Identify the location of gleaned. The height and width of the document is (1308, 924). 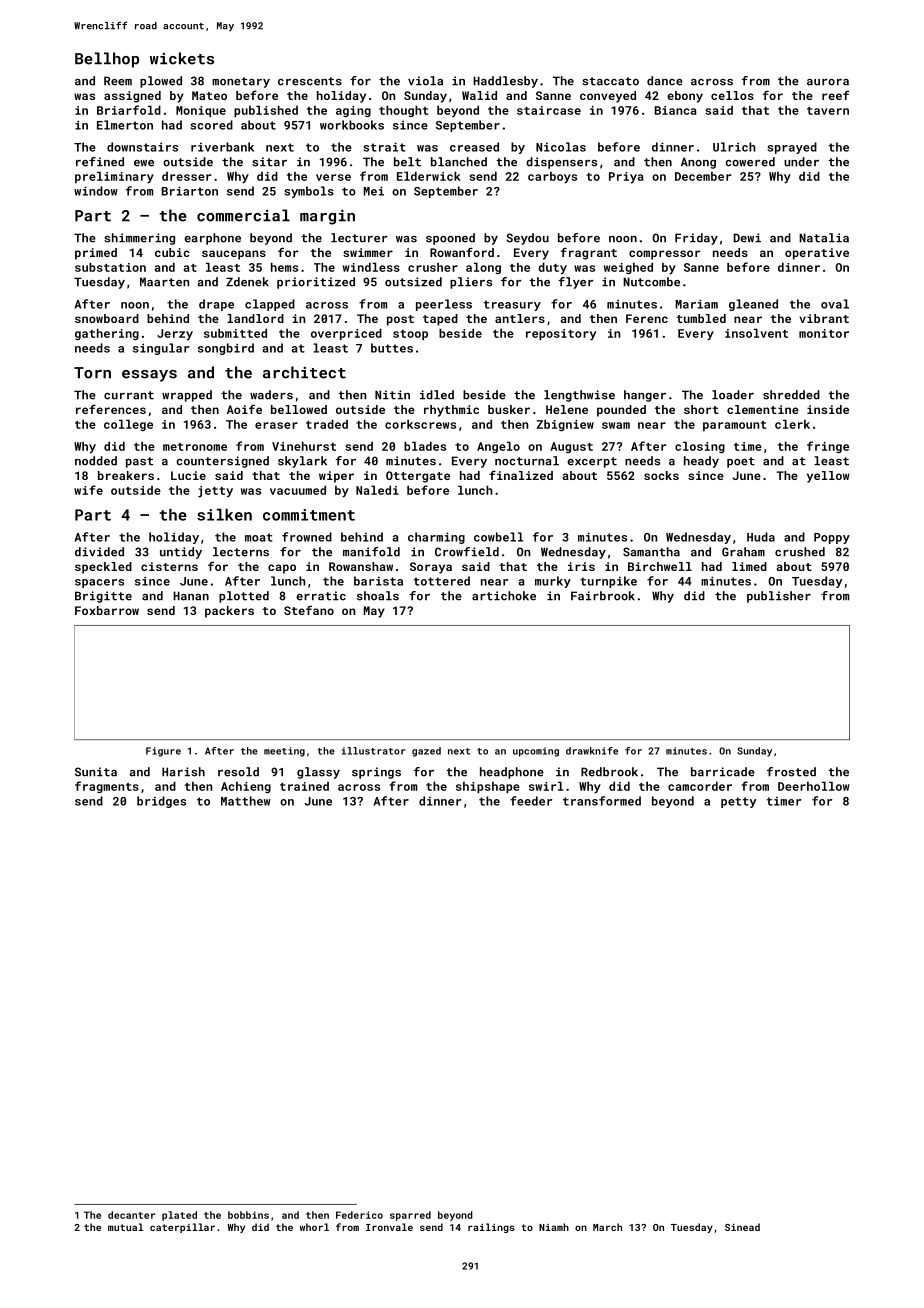
(753, 305).
